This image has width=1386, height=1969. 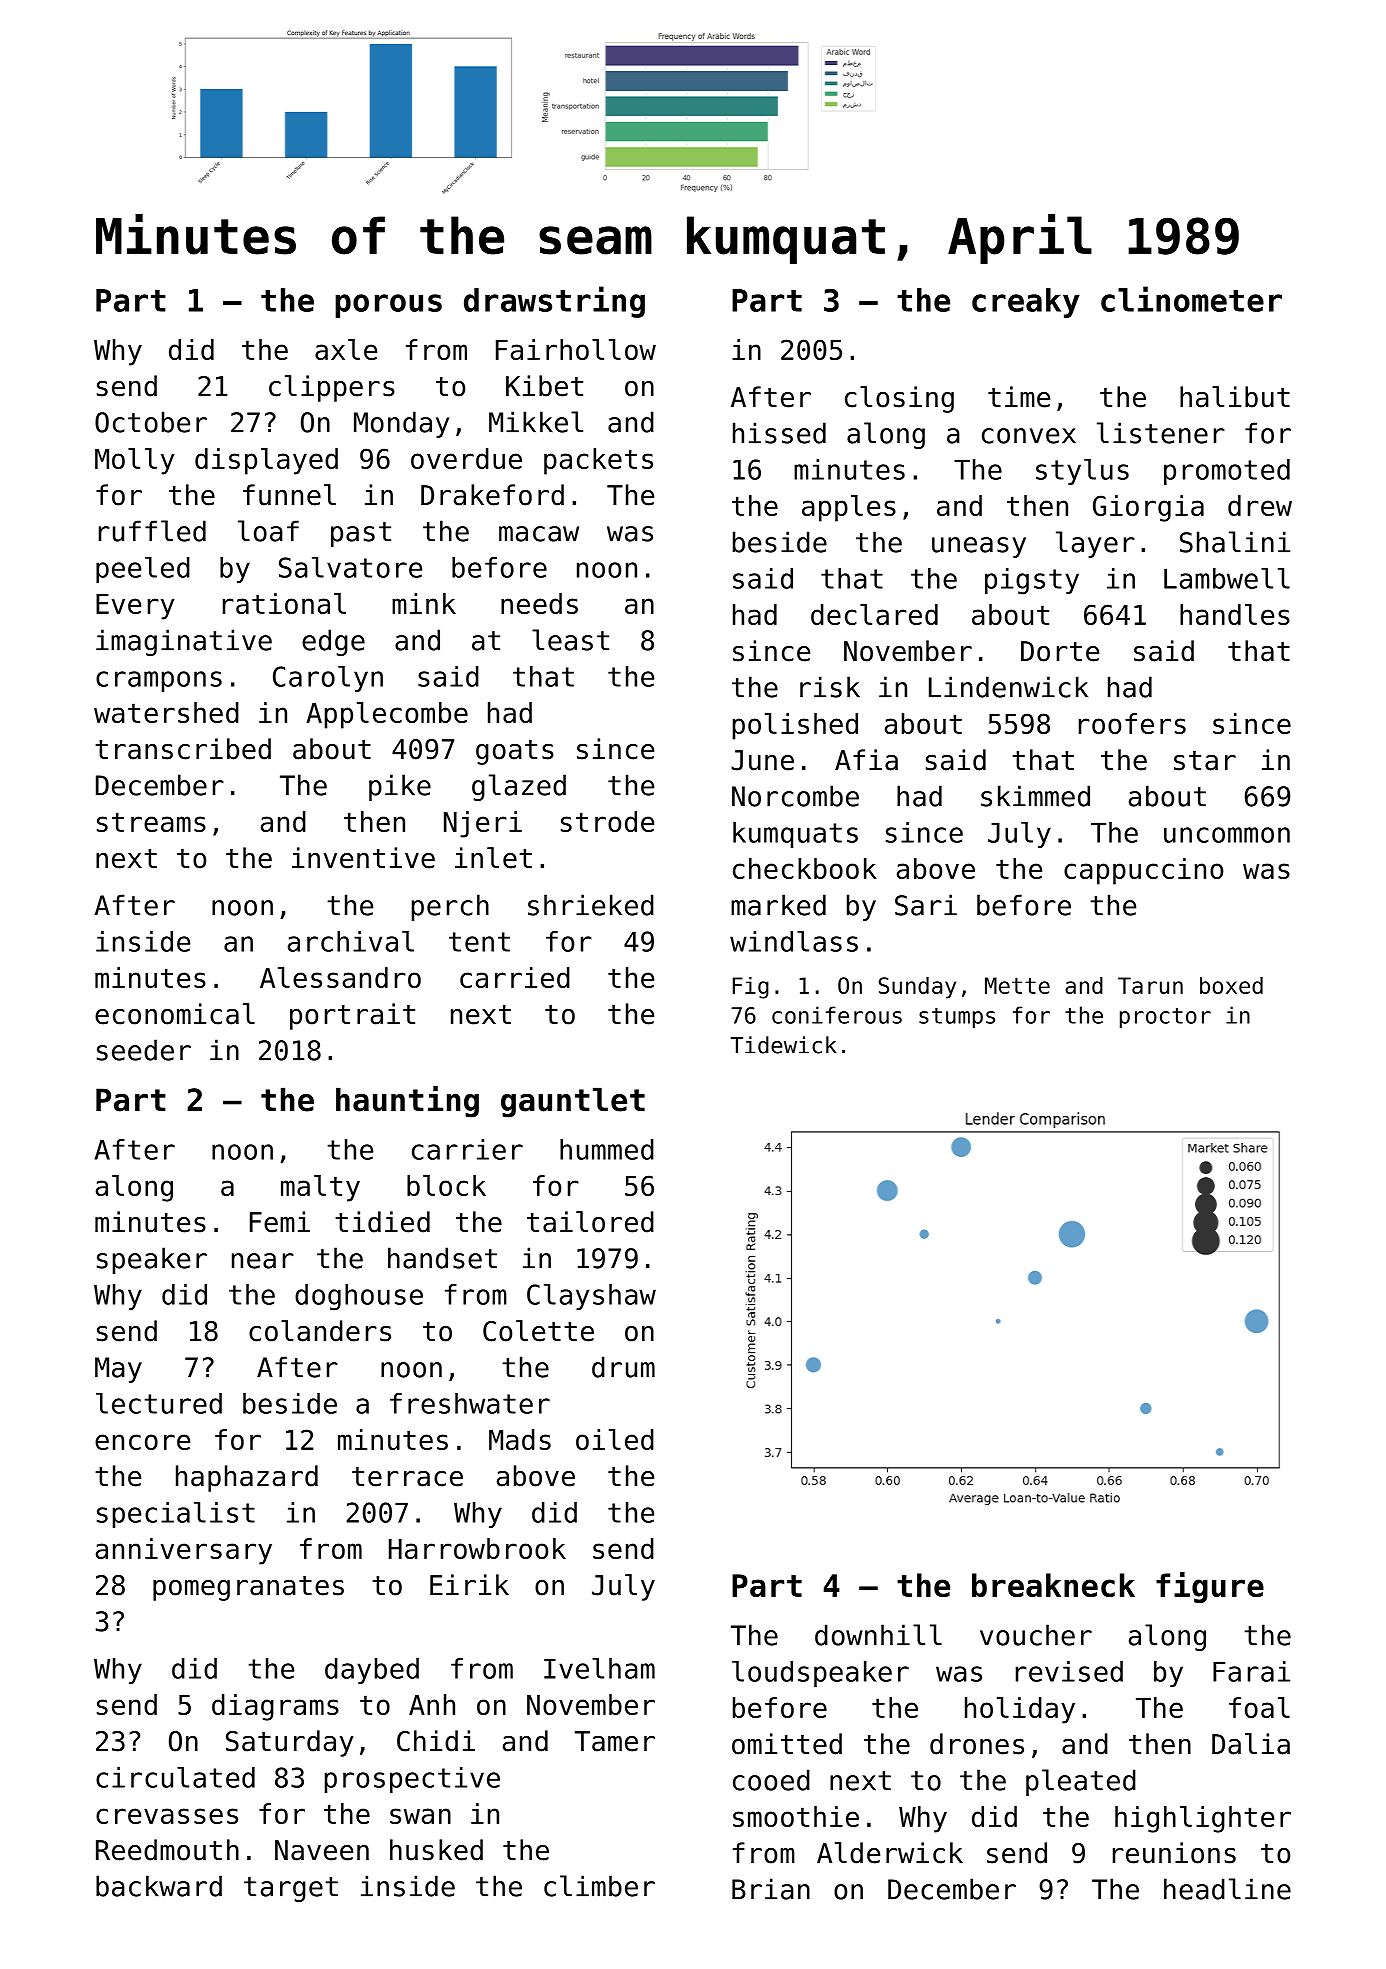 What do you see at coordinates (554, 302) in the image?
I see `drawstring` at bounding box center [554, 302].
